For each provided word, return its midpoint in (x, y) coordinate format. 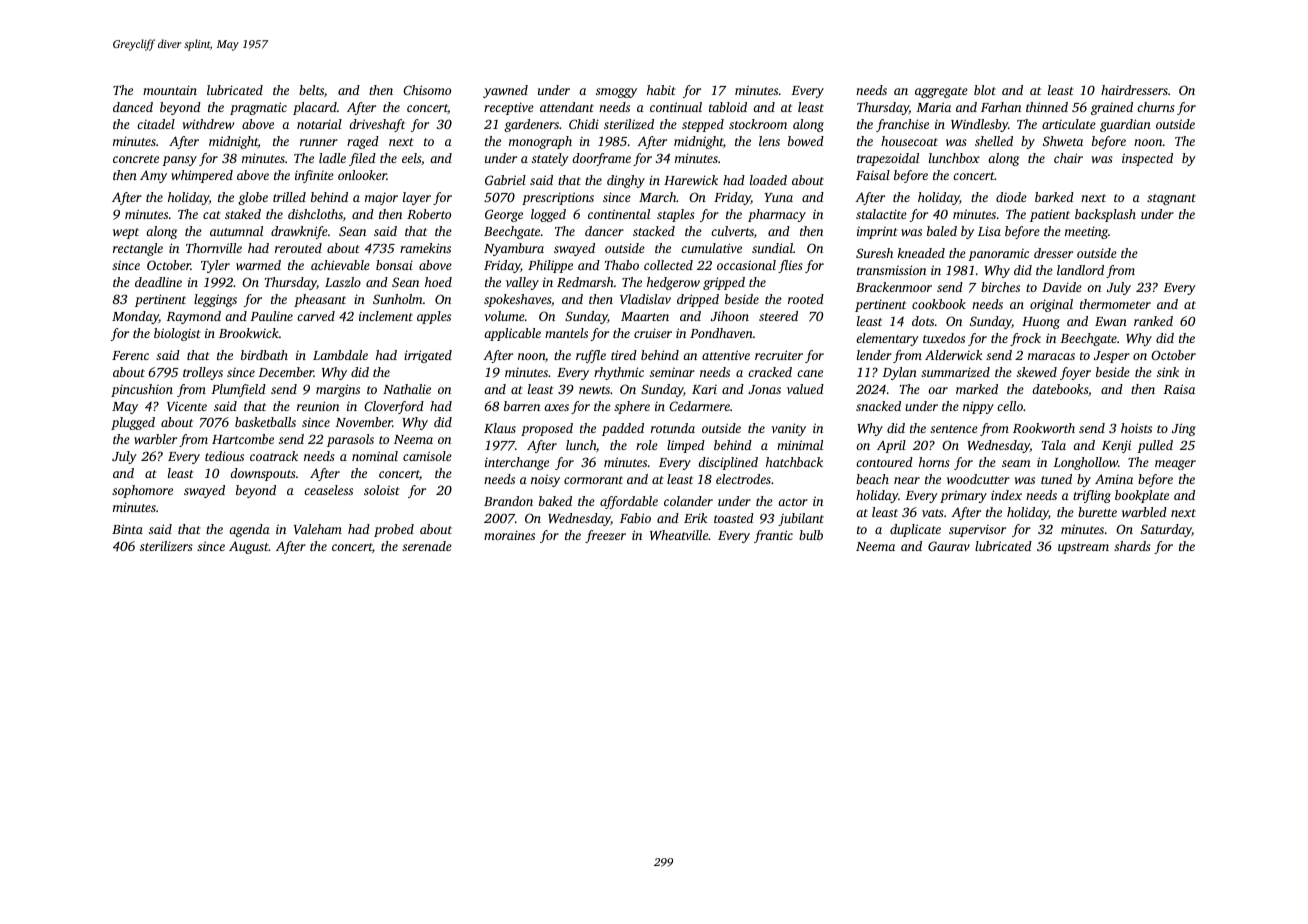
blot (985, 90)
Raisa (1179, 389)
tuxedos (944, 338)
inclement (386, 316)
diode (1011, 197)
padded (623, 429)
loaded (768, 180)
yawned (505, 91)
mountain (170, 90)
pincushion (142, 390)
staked (243, 214)
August (249, 547)
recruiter (779, 355)
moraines (509, 535)
